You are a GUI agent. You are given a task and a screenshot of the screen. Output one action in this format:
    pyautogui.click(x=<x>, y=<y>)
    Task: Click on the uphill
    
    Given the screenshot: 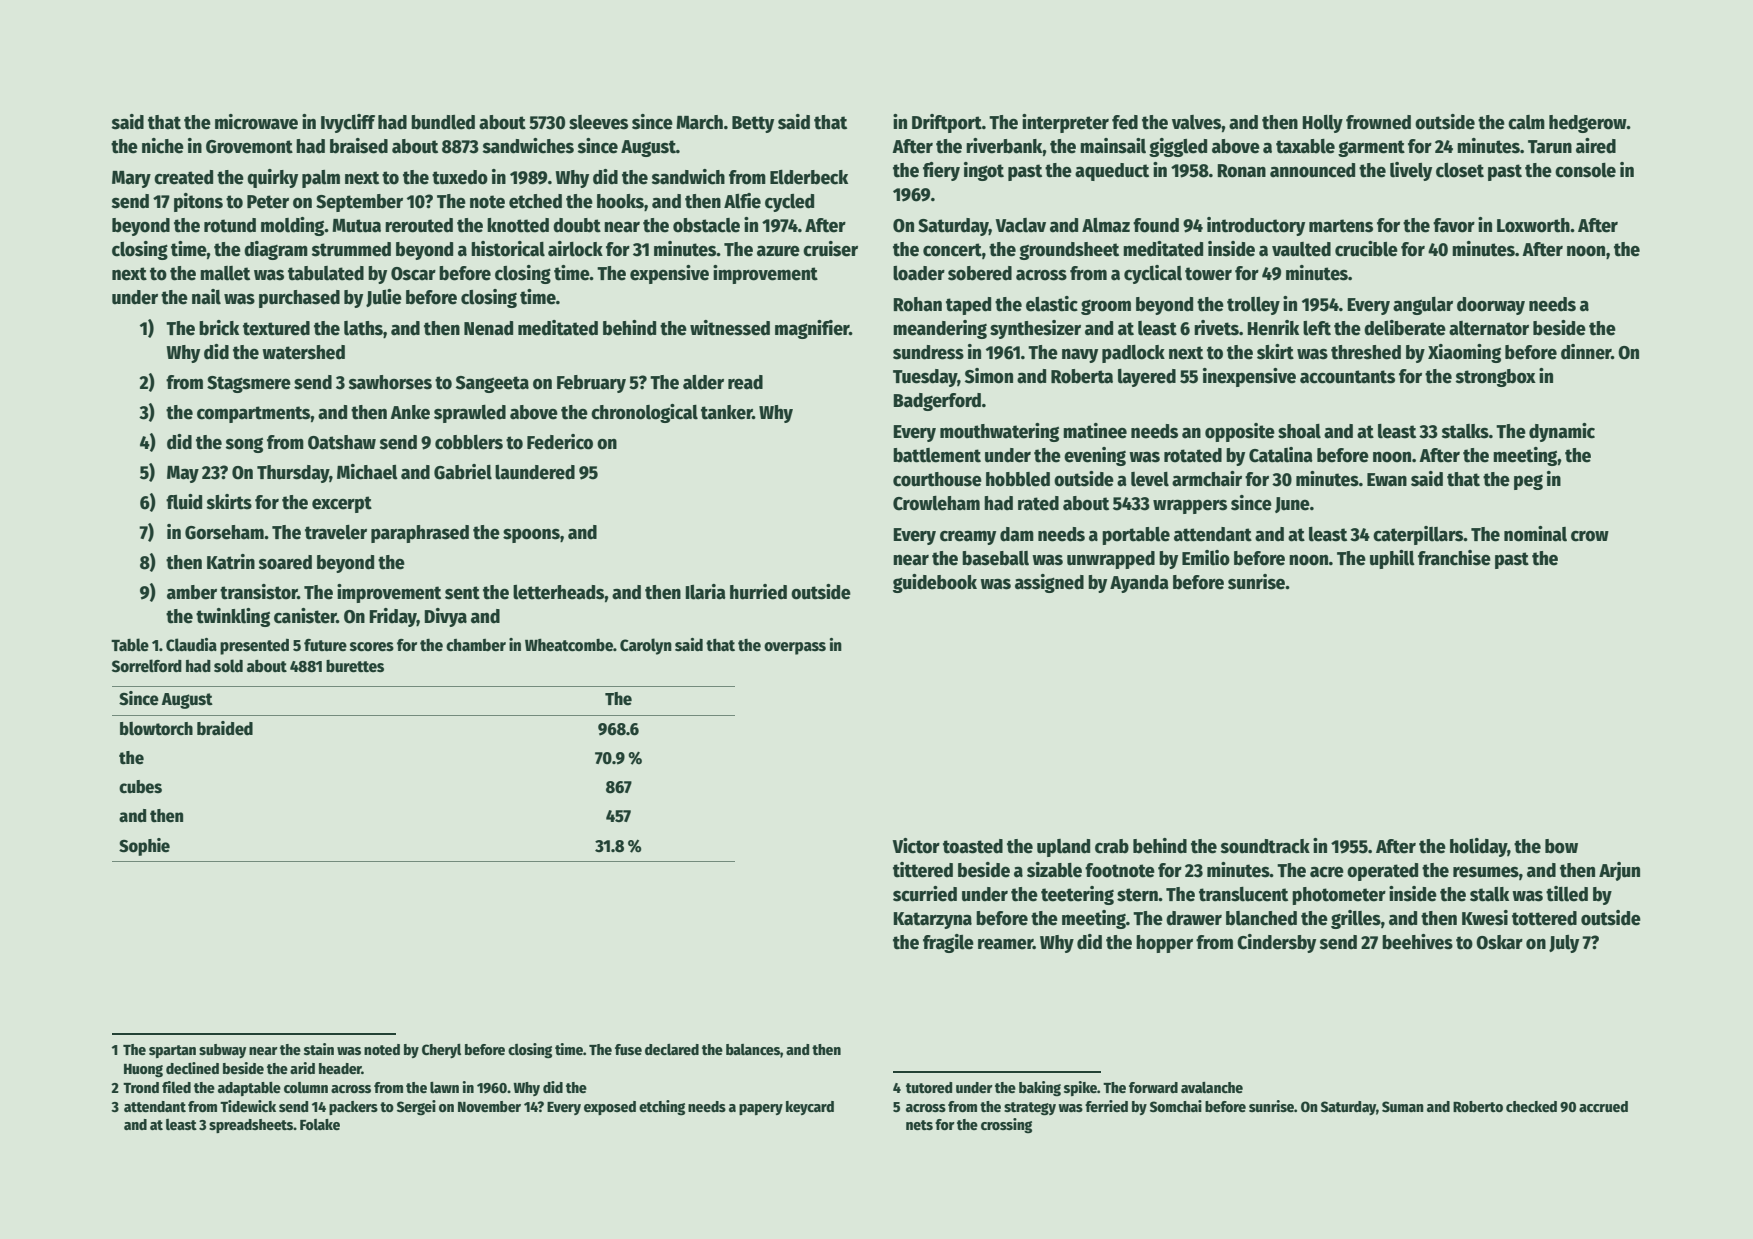 What is the action you would take?
    pyautogui.click(x=1392, y=559)
